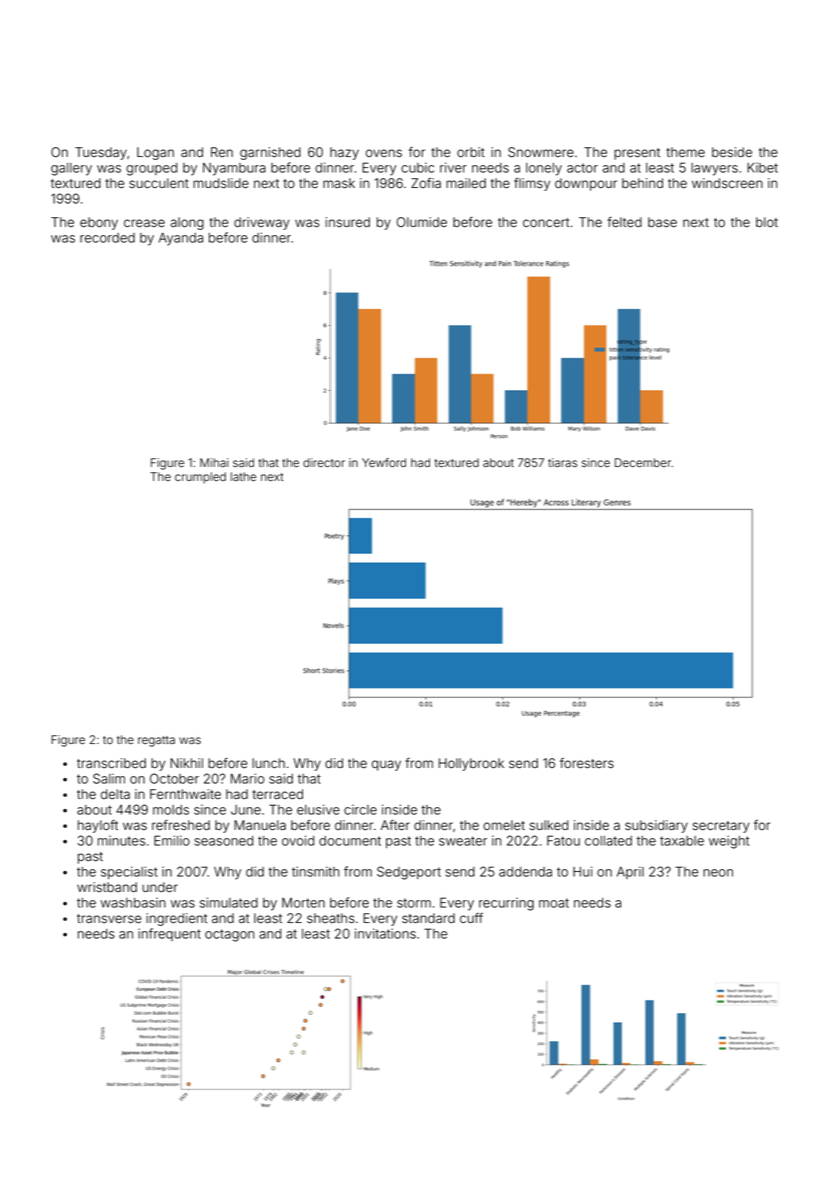 The width and height of the document is (829, 1177). What do you see at coordinates (562, 462) in the document?
I see `tiaras` at bounding box center [562, 462].
